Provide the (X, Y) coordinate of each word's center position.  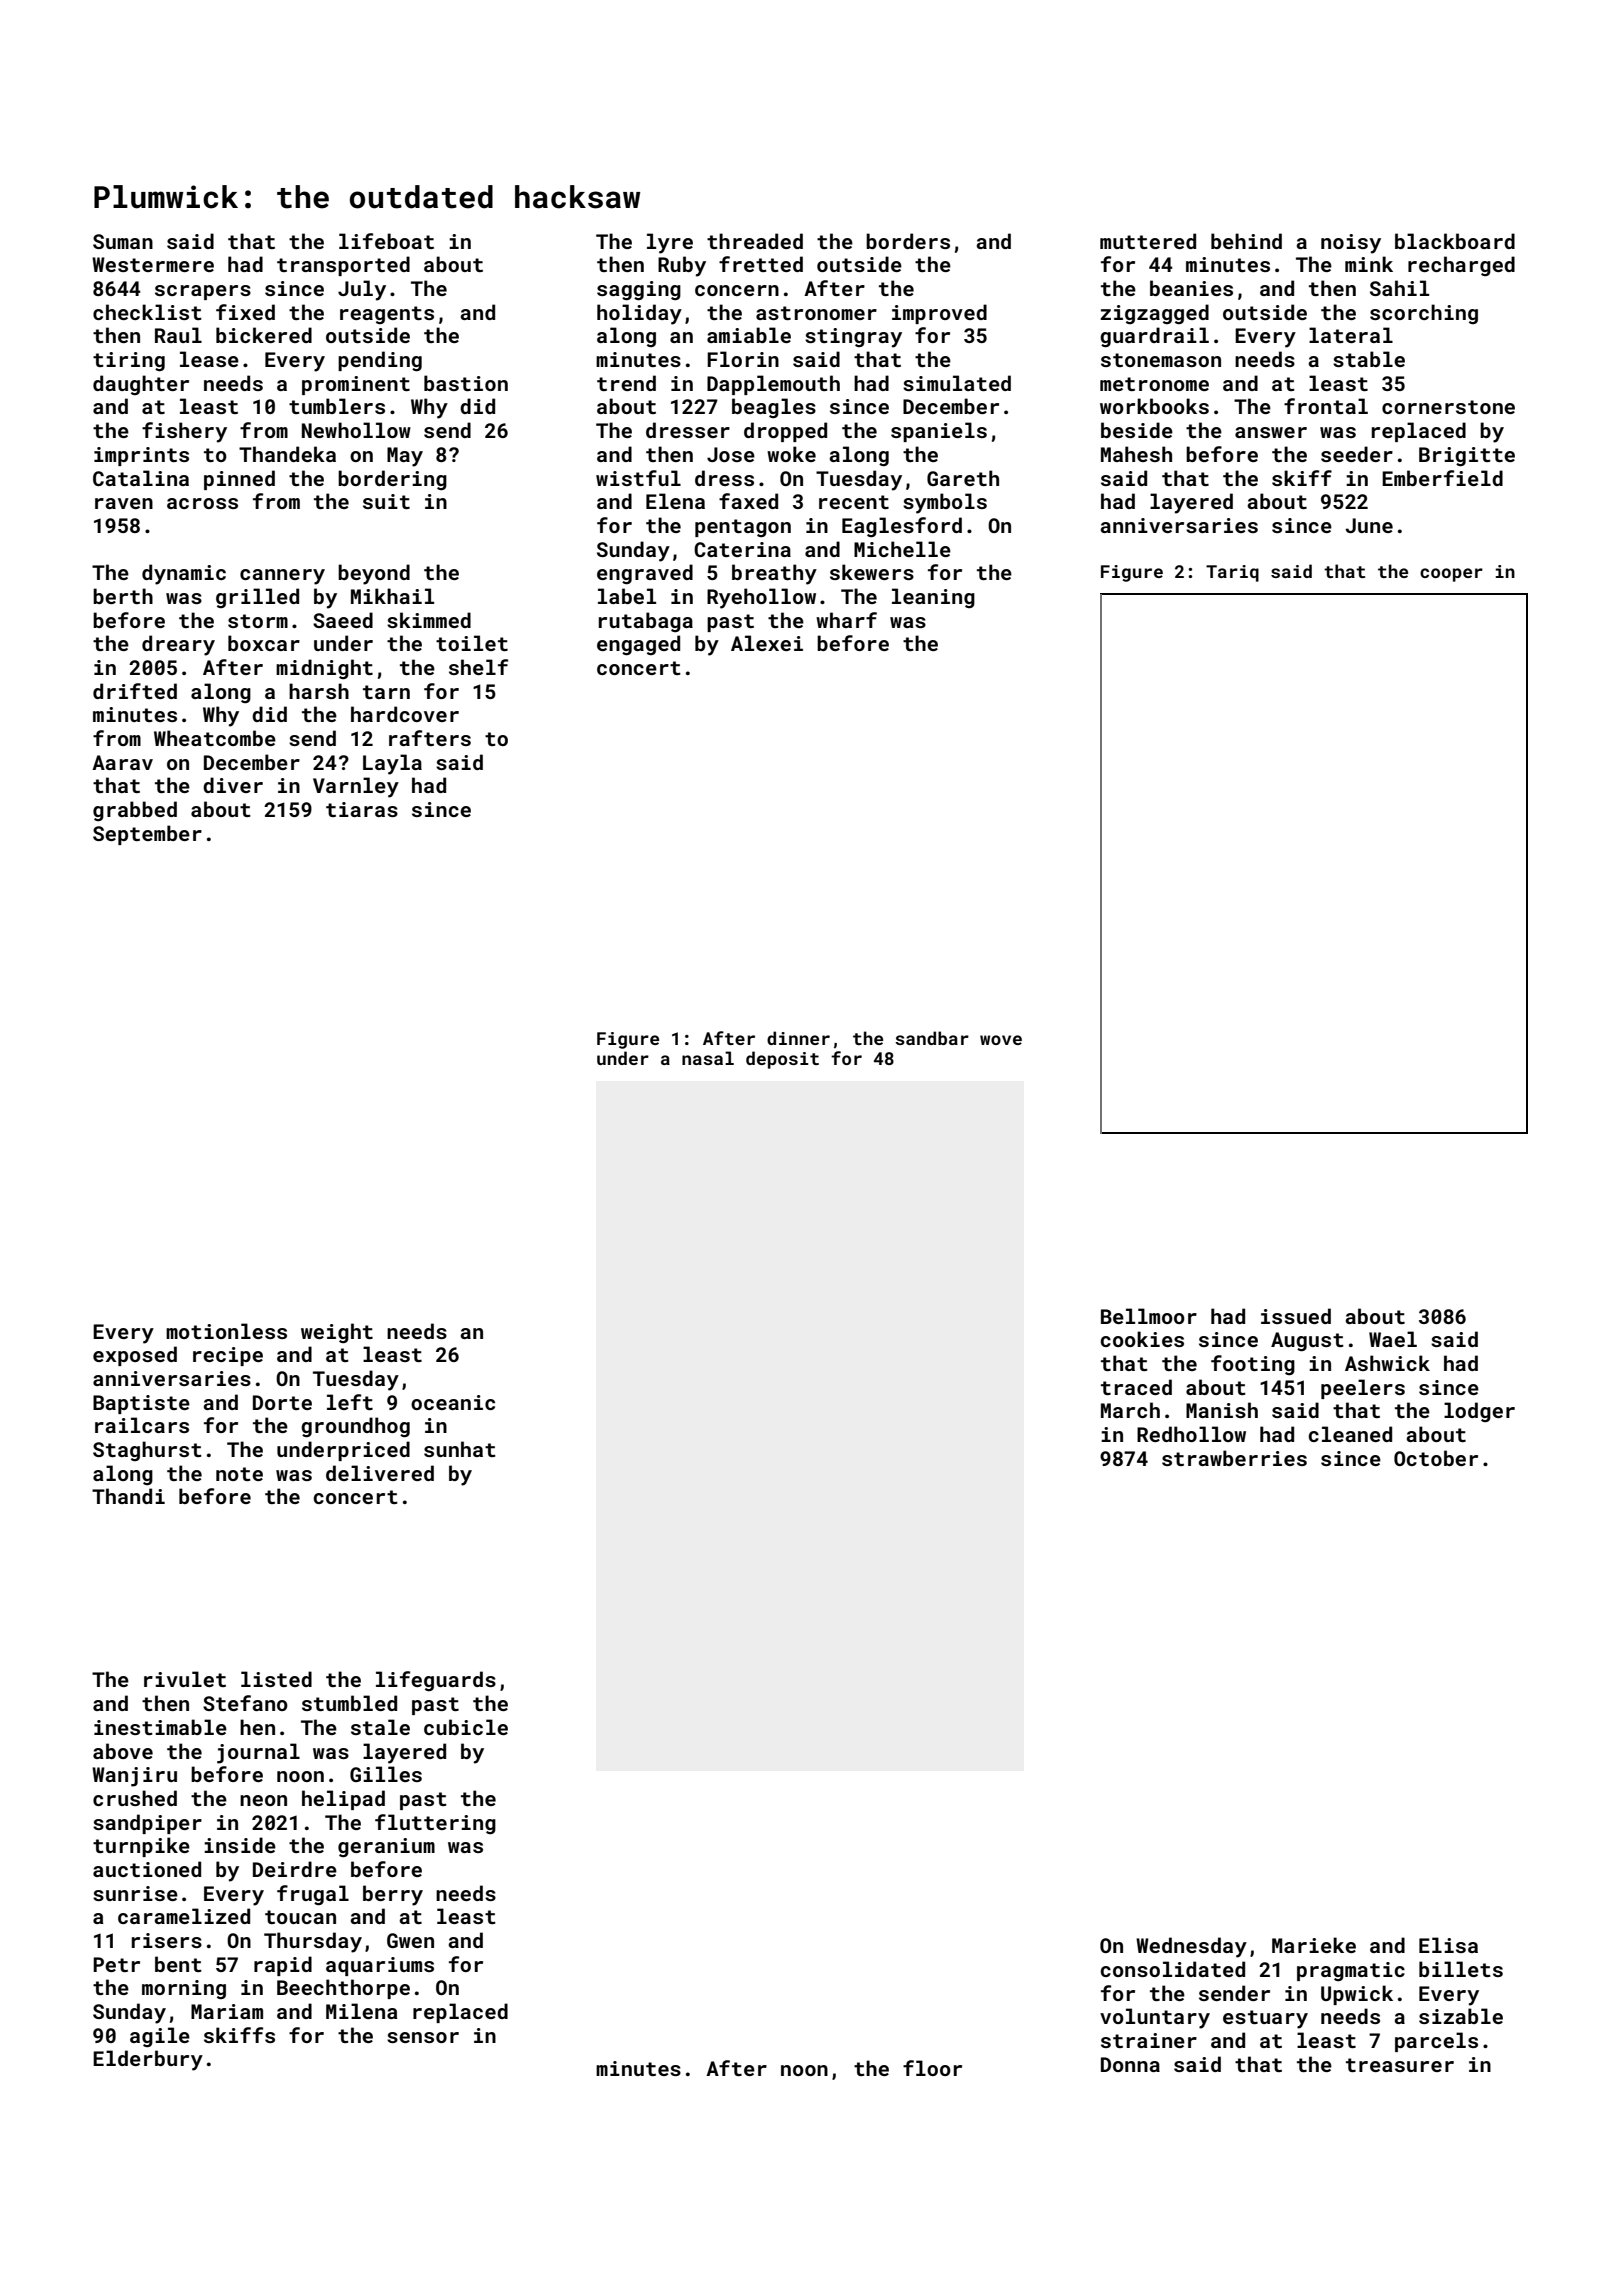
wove (1001, 1040)
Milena (362, 2011)
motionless (226, 1331)
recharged (1461, 266)
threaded (755, 241)
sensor (423, 2037)
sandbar (932, 1038)
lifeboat (386, 241)
